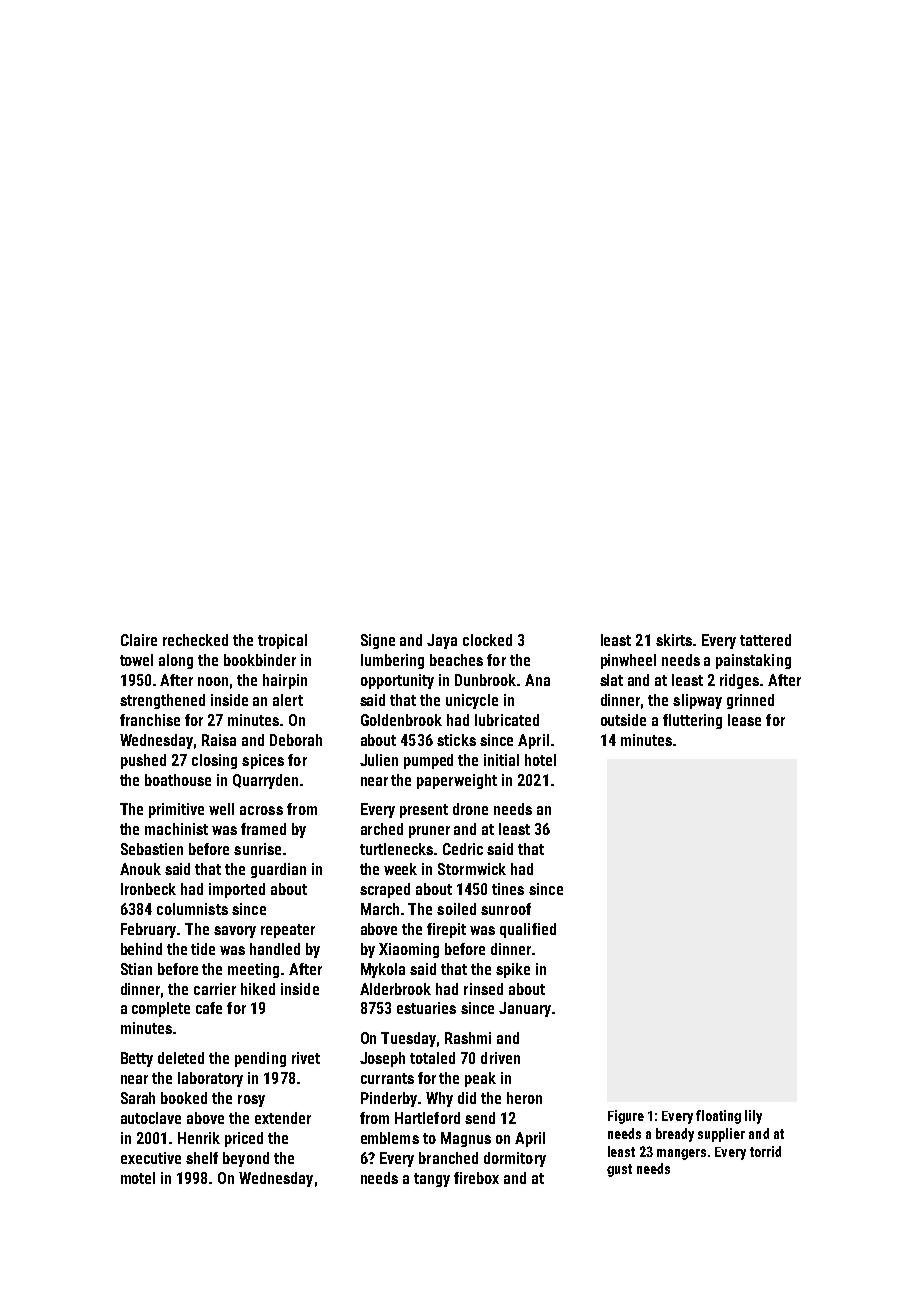 The height and width of the screenshot is (1308, 924). I want to click on tropical, so click(282, 641).
